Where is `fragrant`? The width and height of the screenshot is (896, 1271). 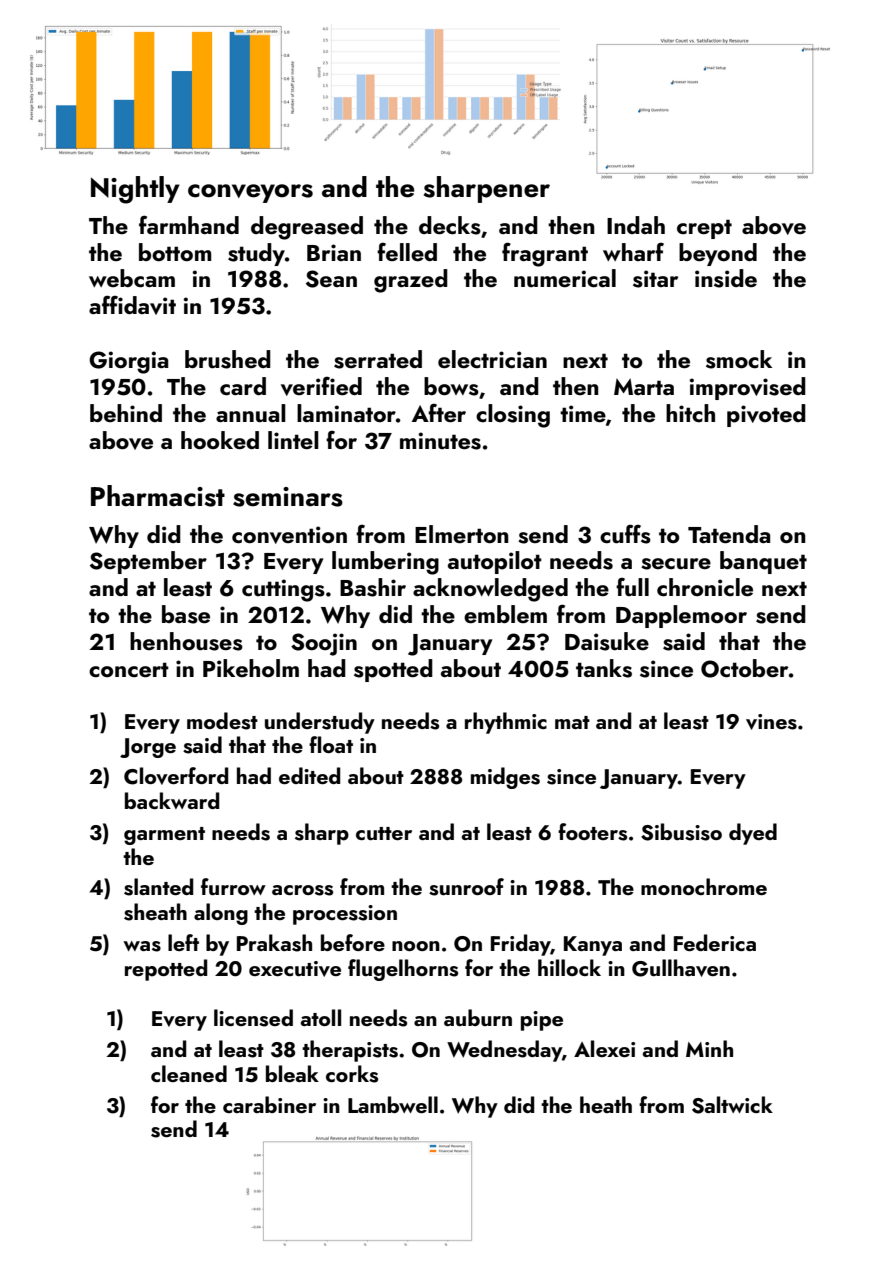 fragrant is located at coordinates (545, 254).
